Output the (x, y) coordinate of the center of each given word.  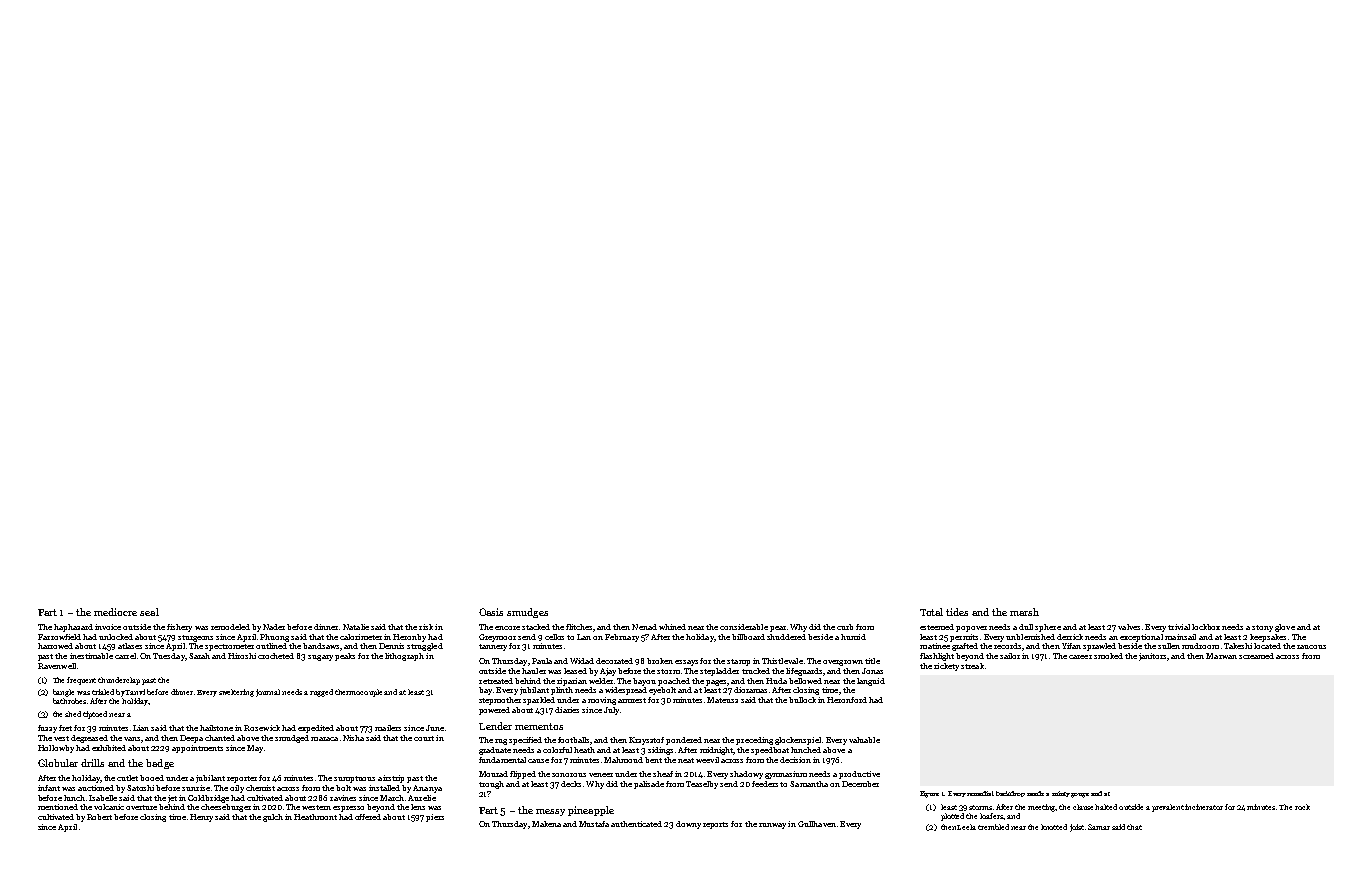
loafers (991, 816)
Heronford (847, 700)
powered (494, 711)
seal (149, 612)
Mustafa (594, 824)
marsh (1024, 612)
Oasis (491, 612)
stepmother (500, 701)
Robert (99, 817)
